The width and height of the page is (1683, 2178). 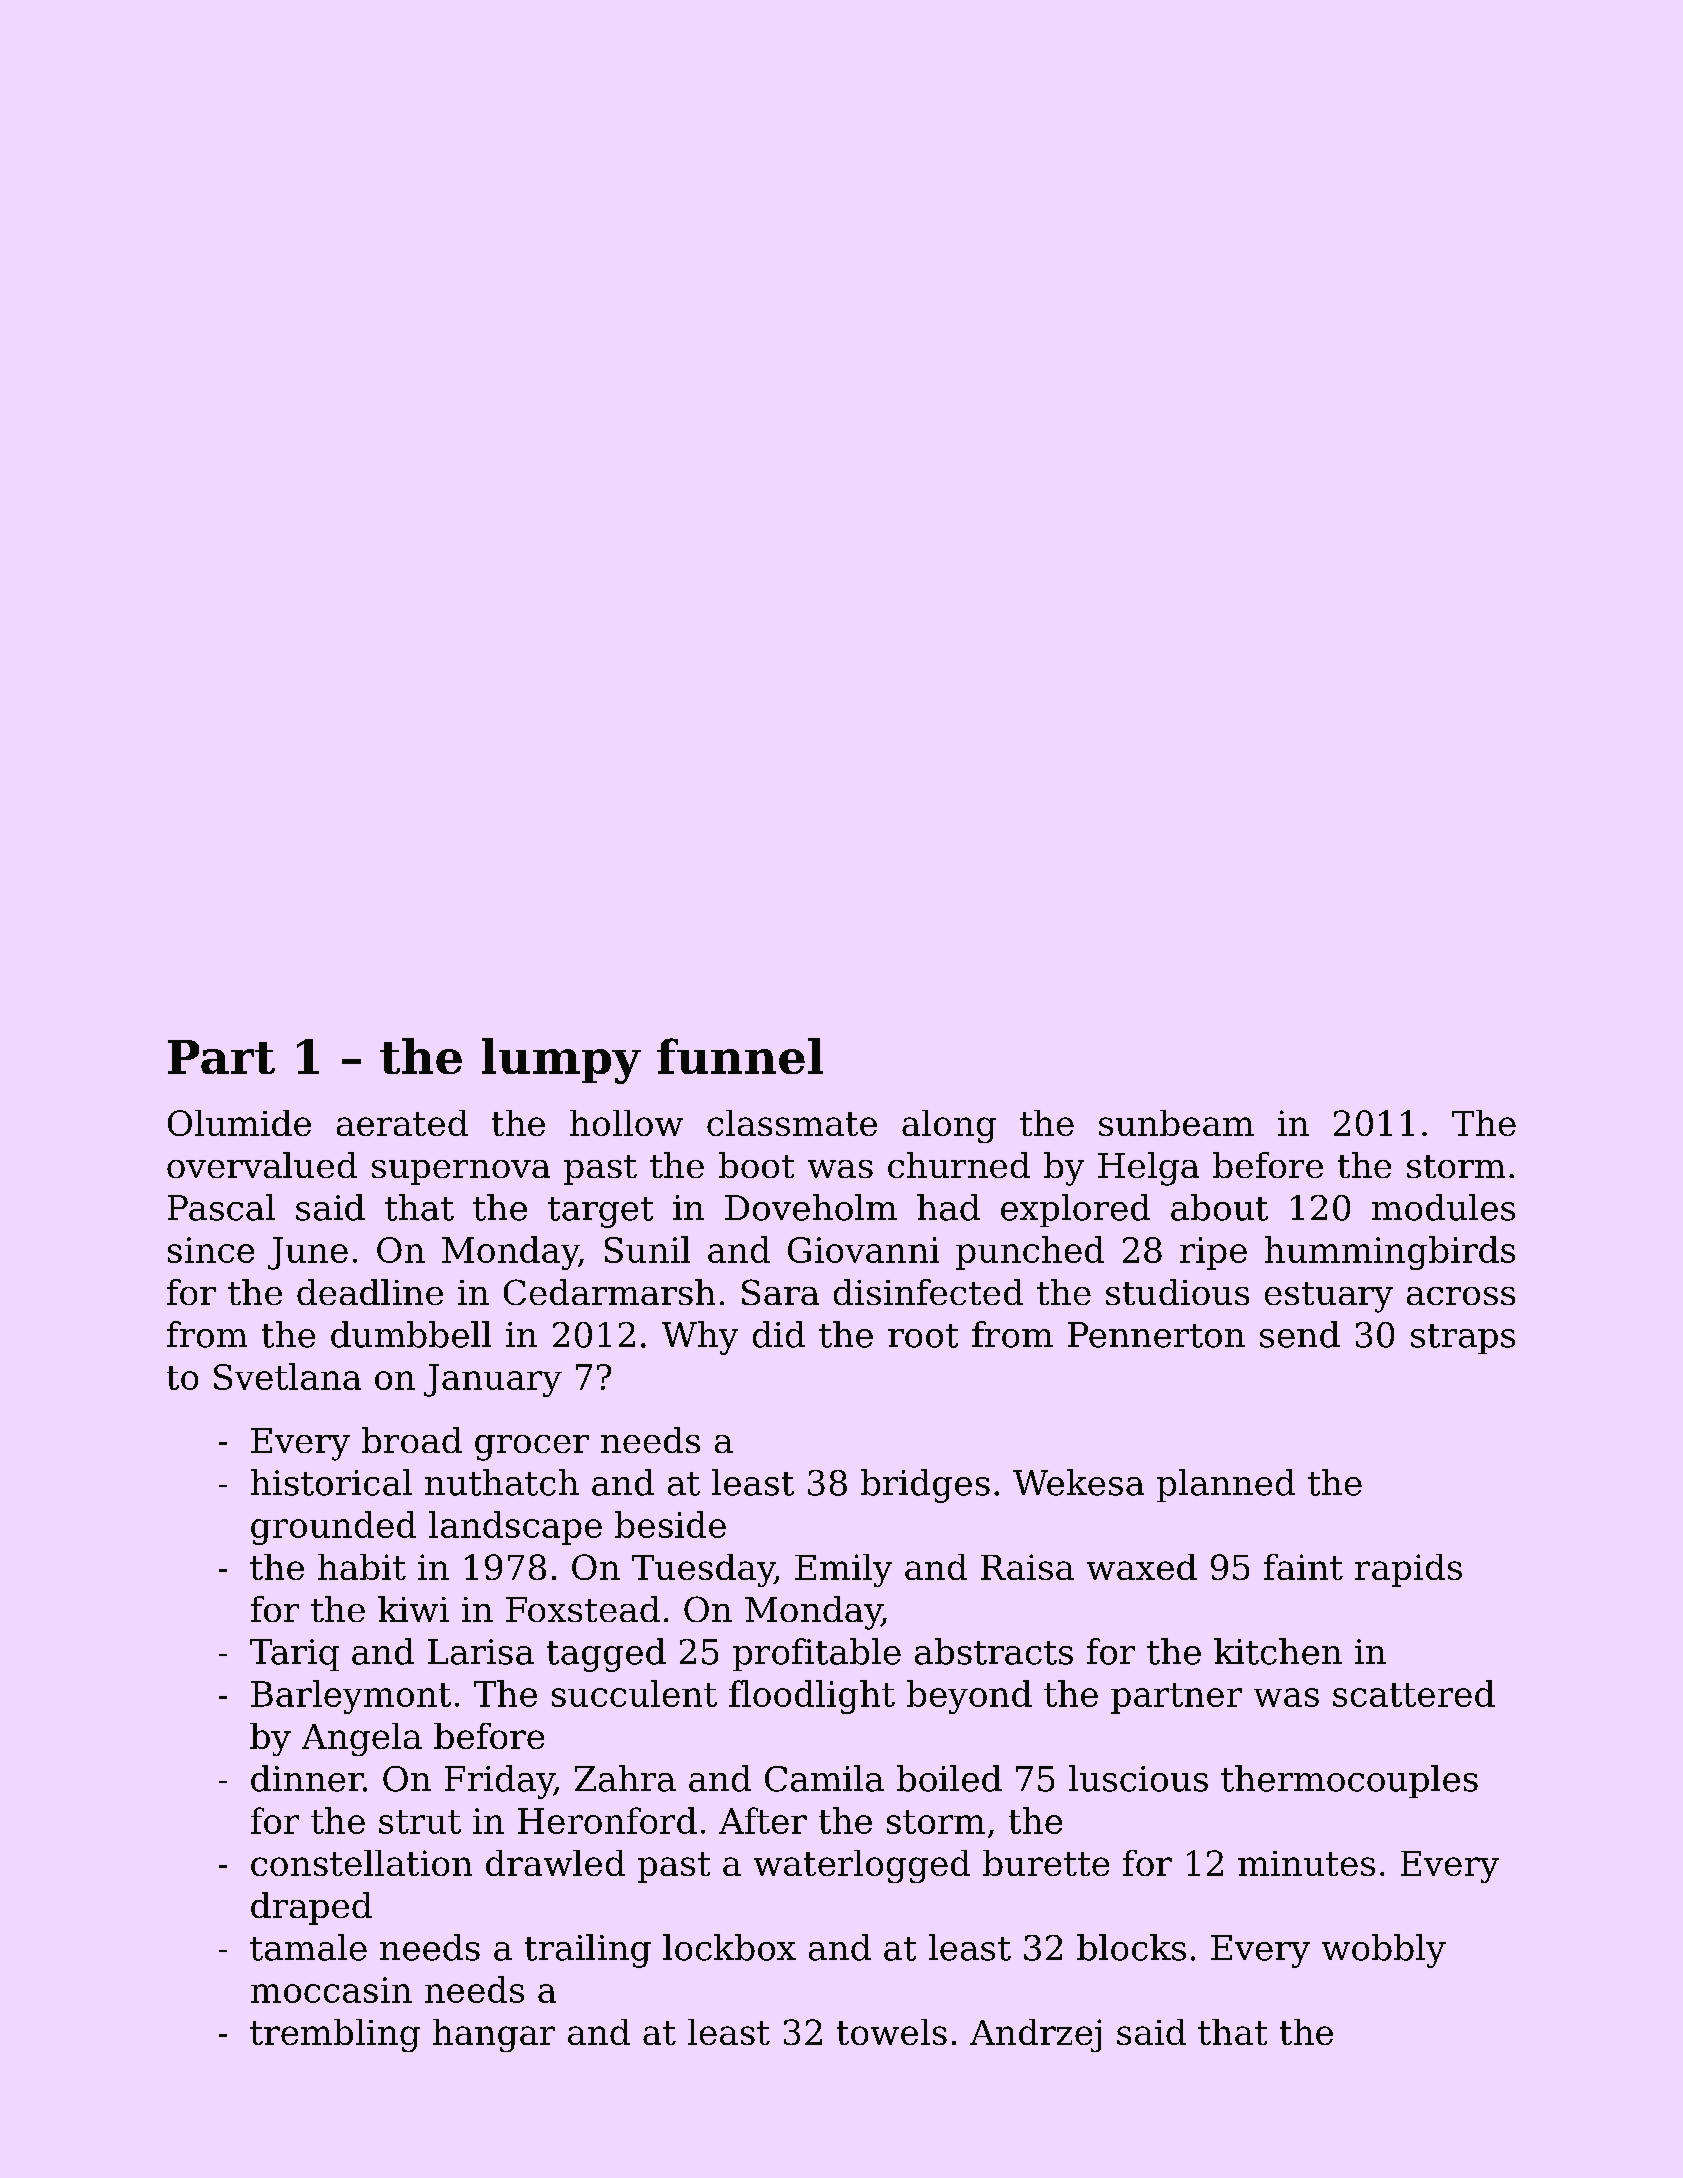 What do you see at coordinates (351, 1697) in the page?
I see `Barleymont` at bounding box center [351, 1697].
